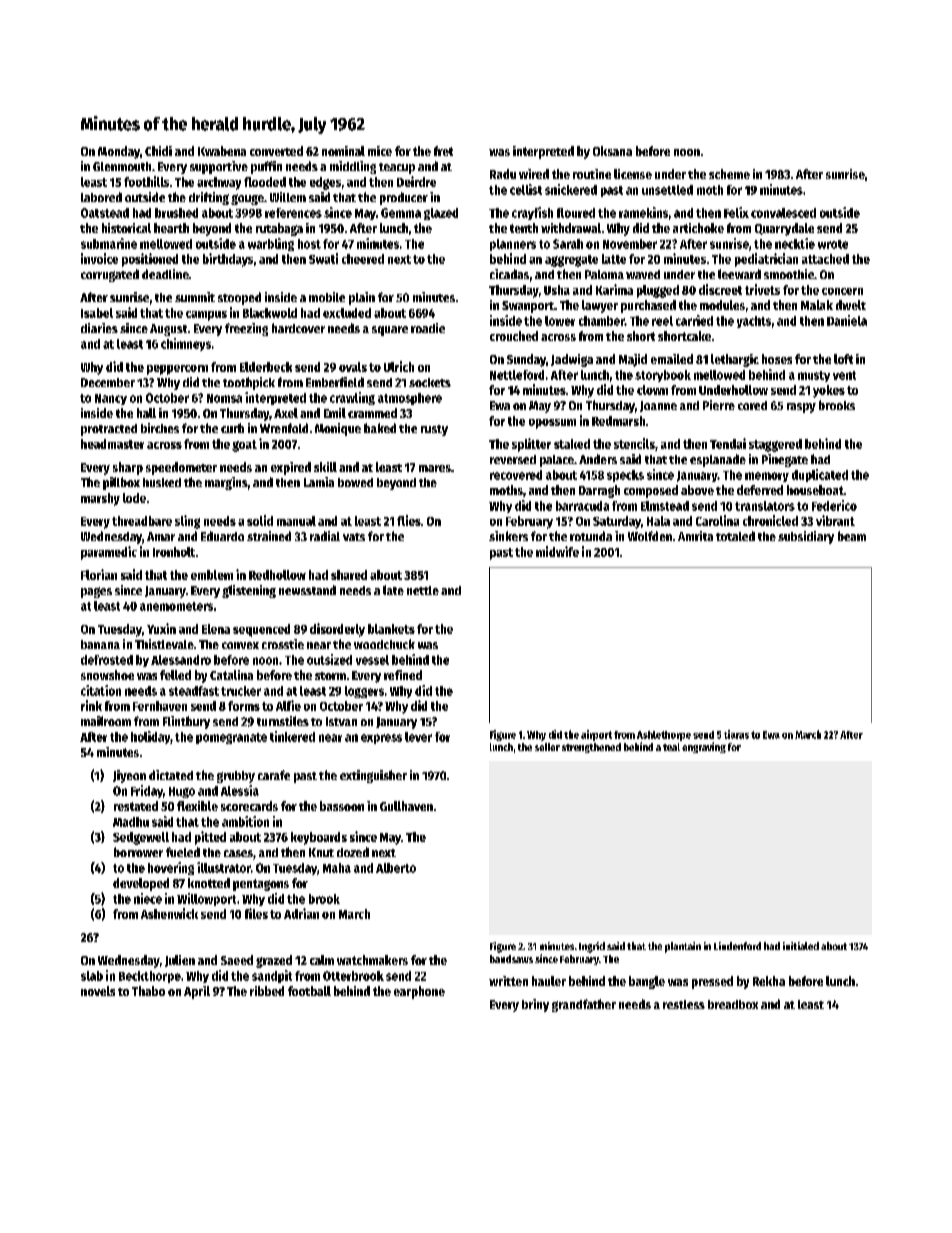 This screenshot has height=1233, width=952. I want to click on beam, so click(852, 536).
